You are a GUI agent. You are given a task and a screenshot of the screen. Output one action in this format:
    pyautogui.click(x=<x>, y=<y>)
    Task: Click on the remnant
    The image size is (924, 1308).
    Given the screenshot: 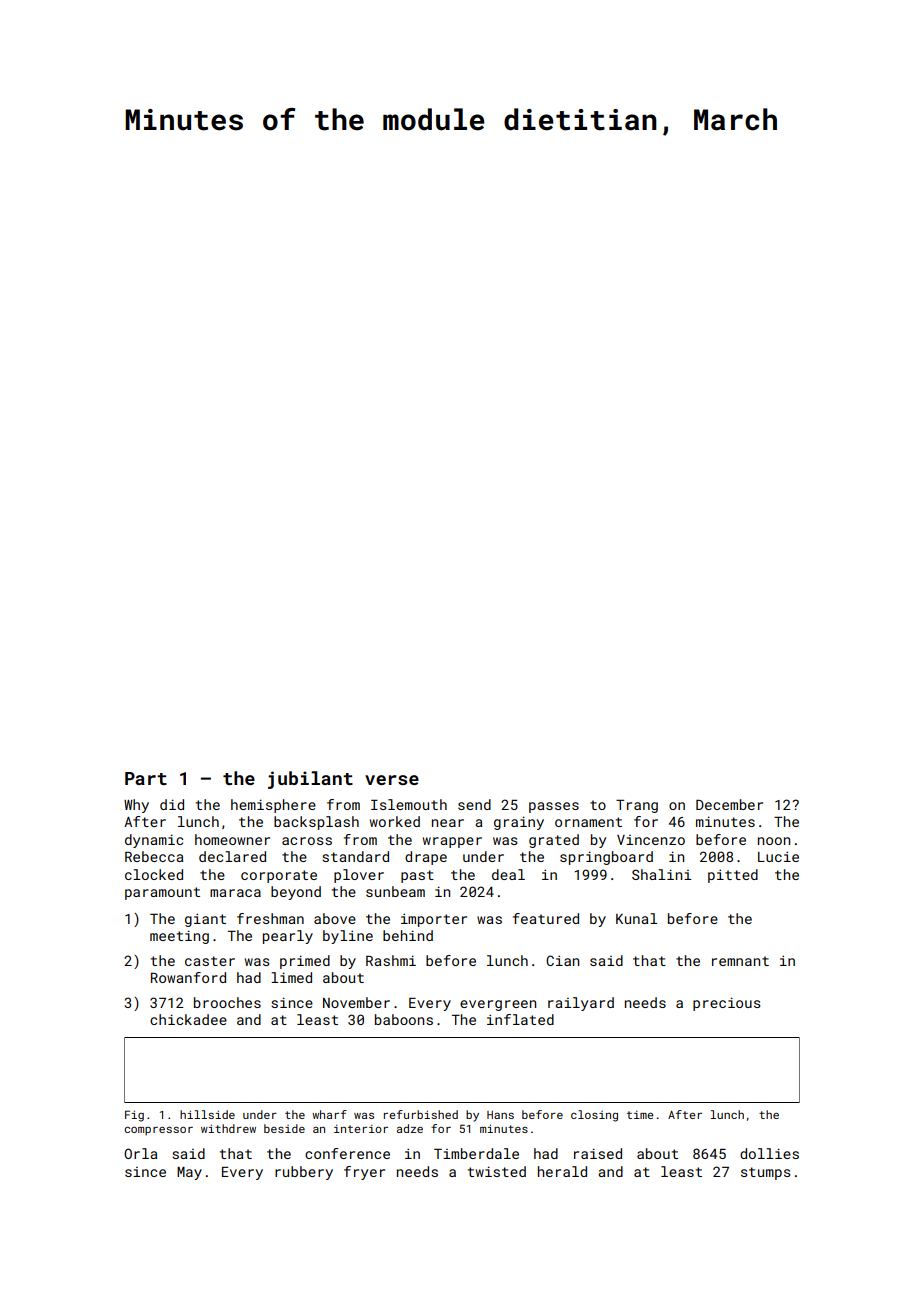 What is the action you would take?
    pyautogui.click(x=740, y=961)
